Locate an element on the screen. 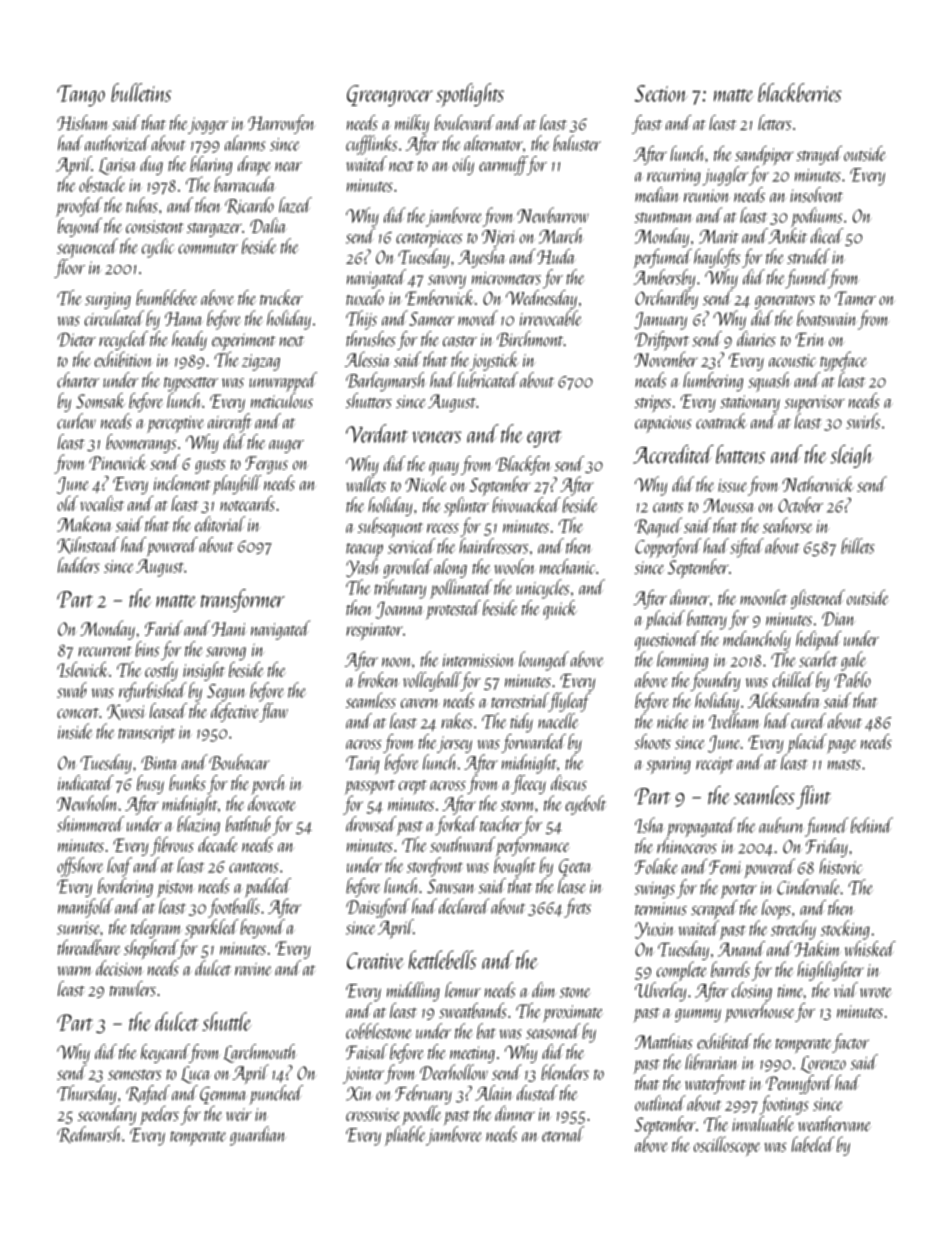 The height and width of the screenshot is (1233, 952). insight is located at coordinates (204, 671).
